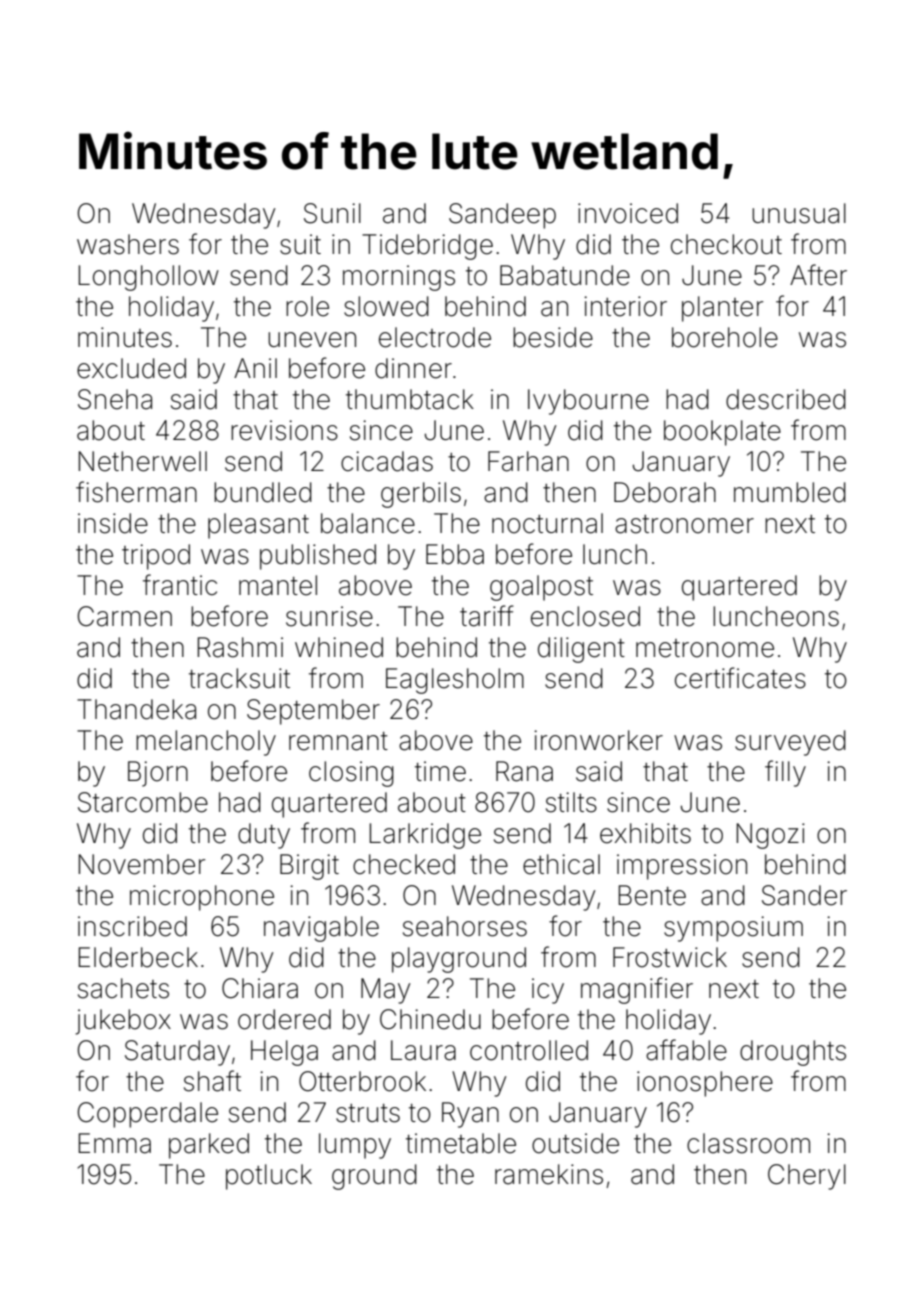  I want to click on Saturday, so click(177, 1053).
